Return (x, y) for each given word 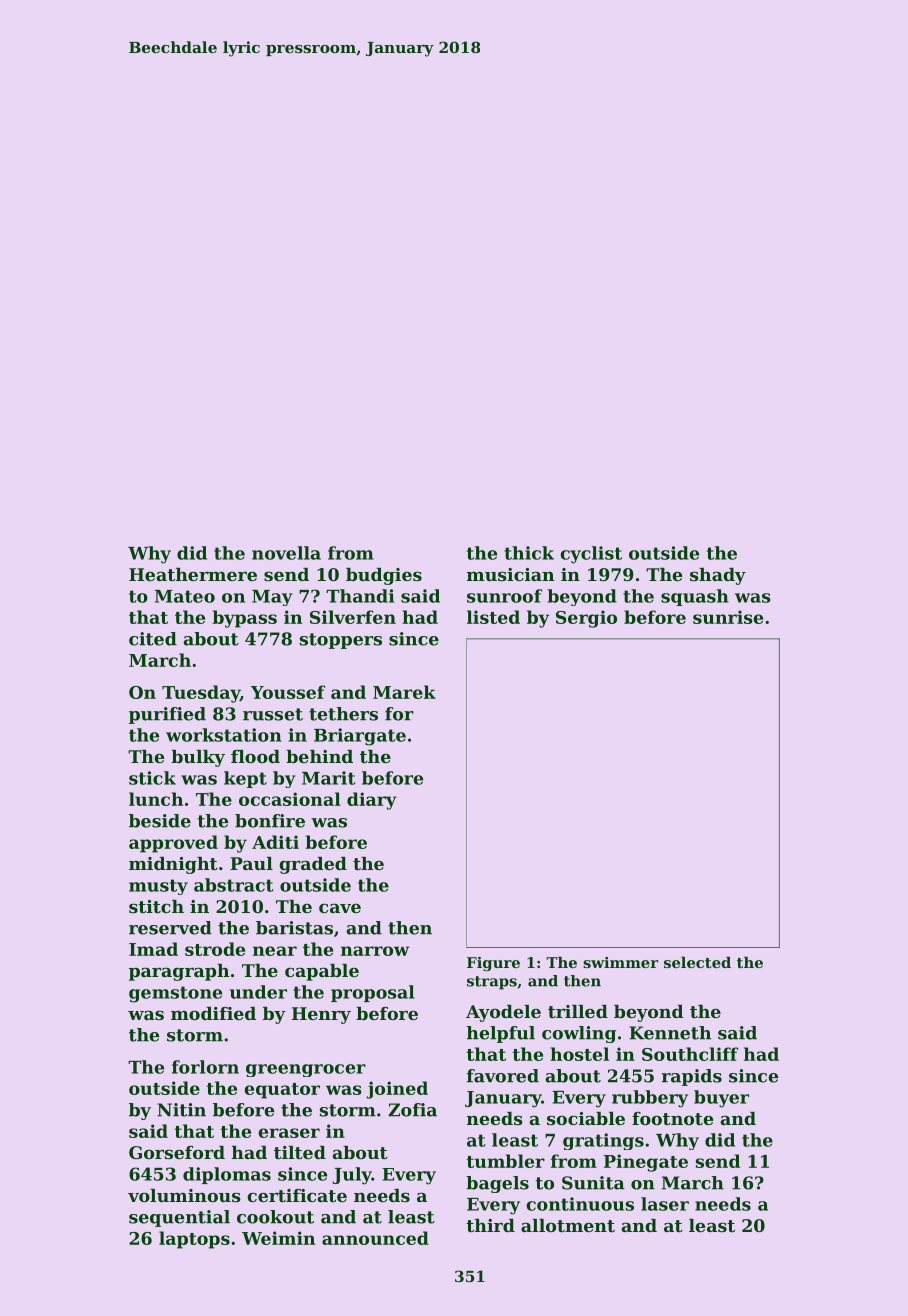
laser (665, 1204)
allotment (568, 1225)
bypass (244, 619)
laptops (194, 1240)
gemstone (175, 994)
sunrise (728, 617)
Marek (404, 692)
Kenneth (670, 1033)
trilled (578, 1011)
